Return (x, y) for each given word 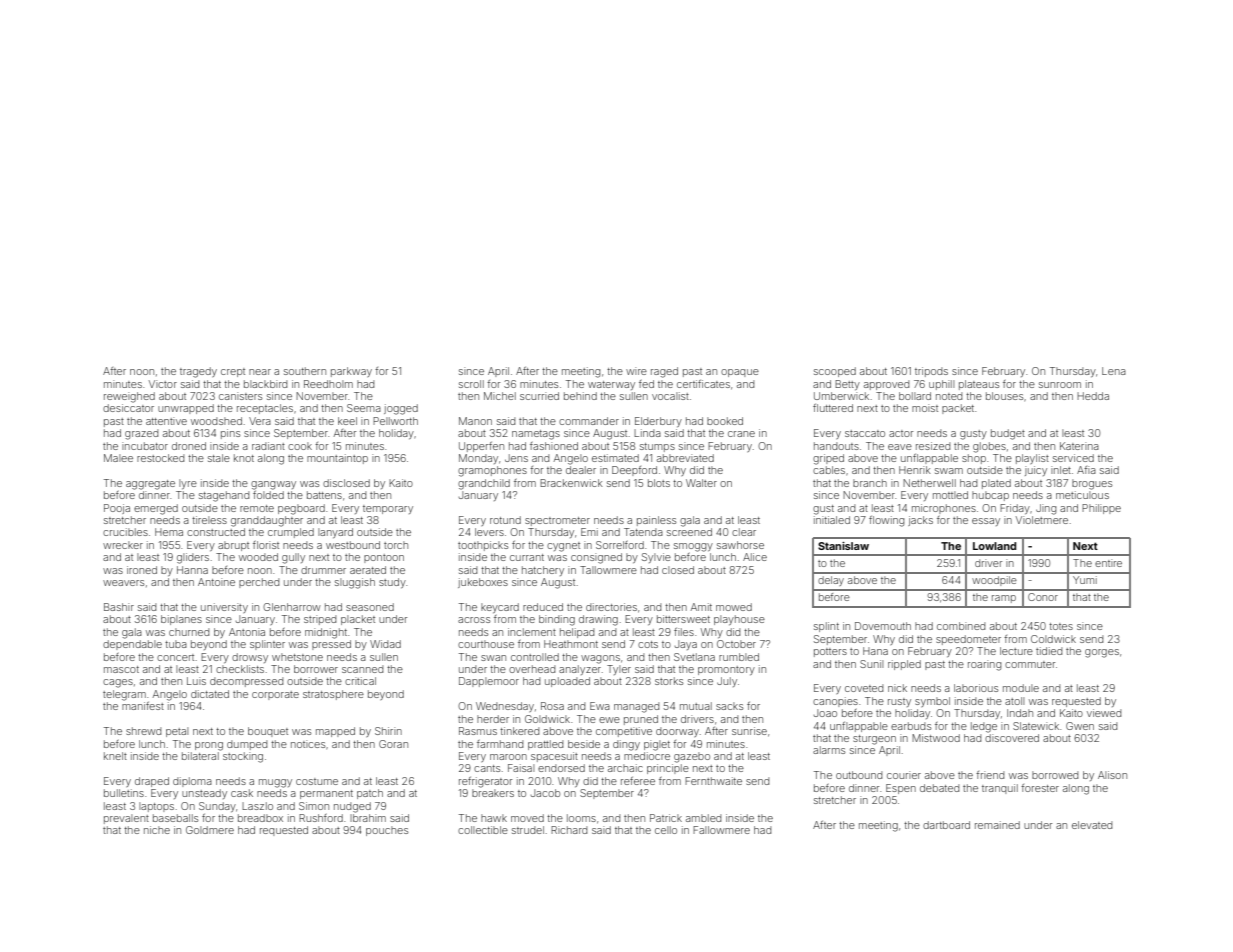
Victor (163, 384)
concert (175, 657)
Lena (1114, 371)
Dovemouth (883, 626)
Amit (701, 607)
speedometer (968, 640)
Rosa (552, 706)
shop (974, 459)
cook (300, 446)
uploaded (567, 682)
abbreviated (685, 458)
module (1021, 688)
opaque (740, 373)
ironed (142, 570)
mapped (335, 732)
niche (157, 830)
